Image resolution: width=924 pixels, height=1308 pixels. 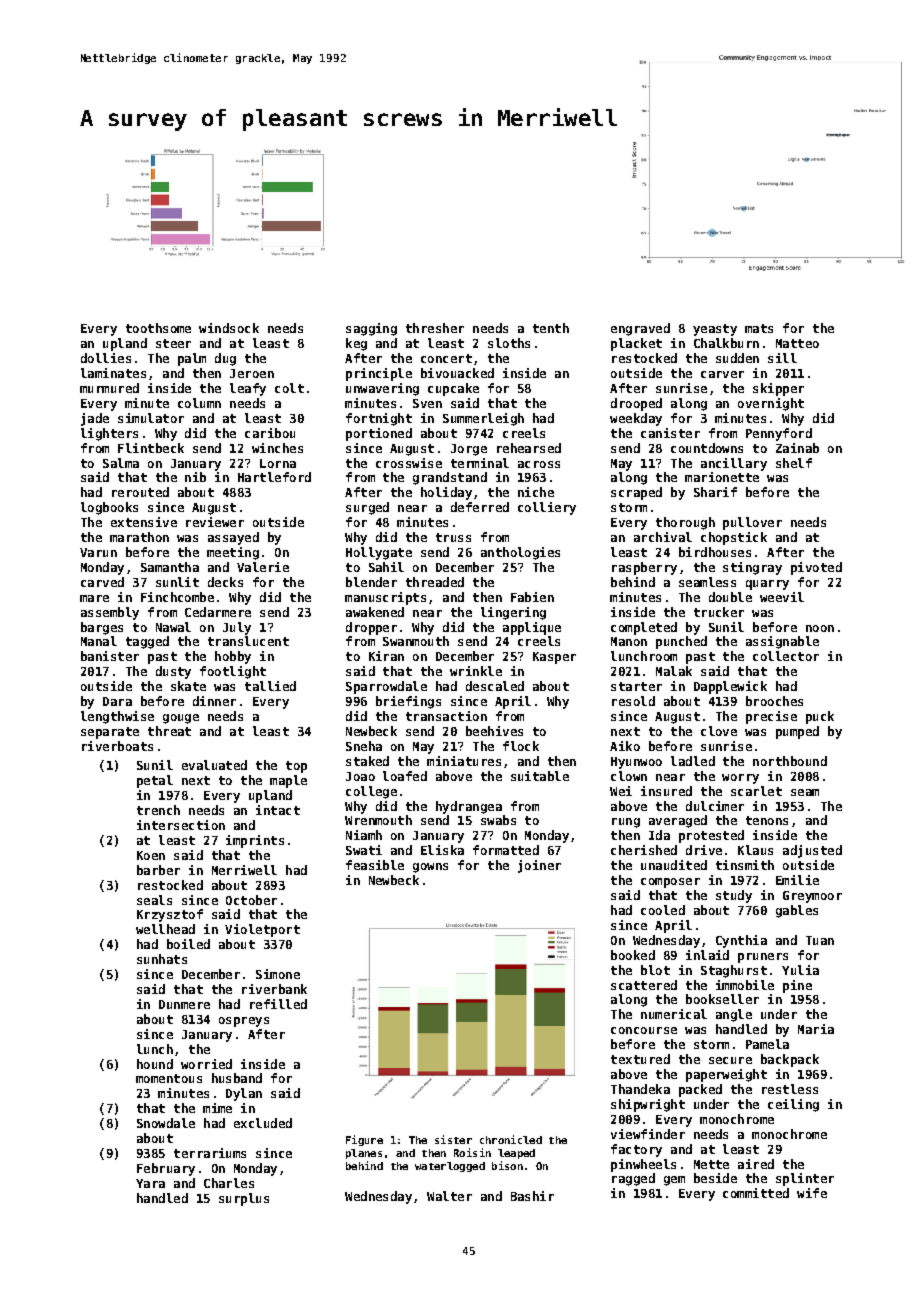 I want to click on overnight, so click(x=771, y=404).
